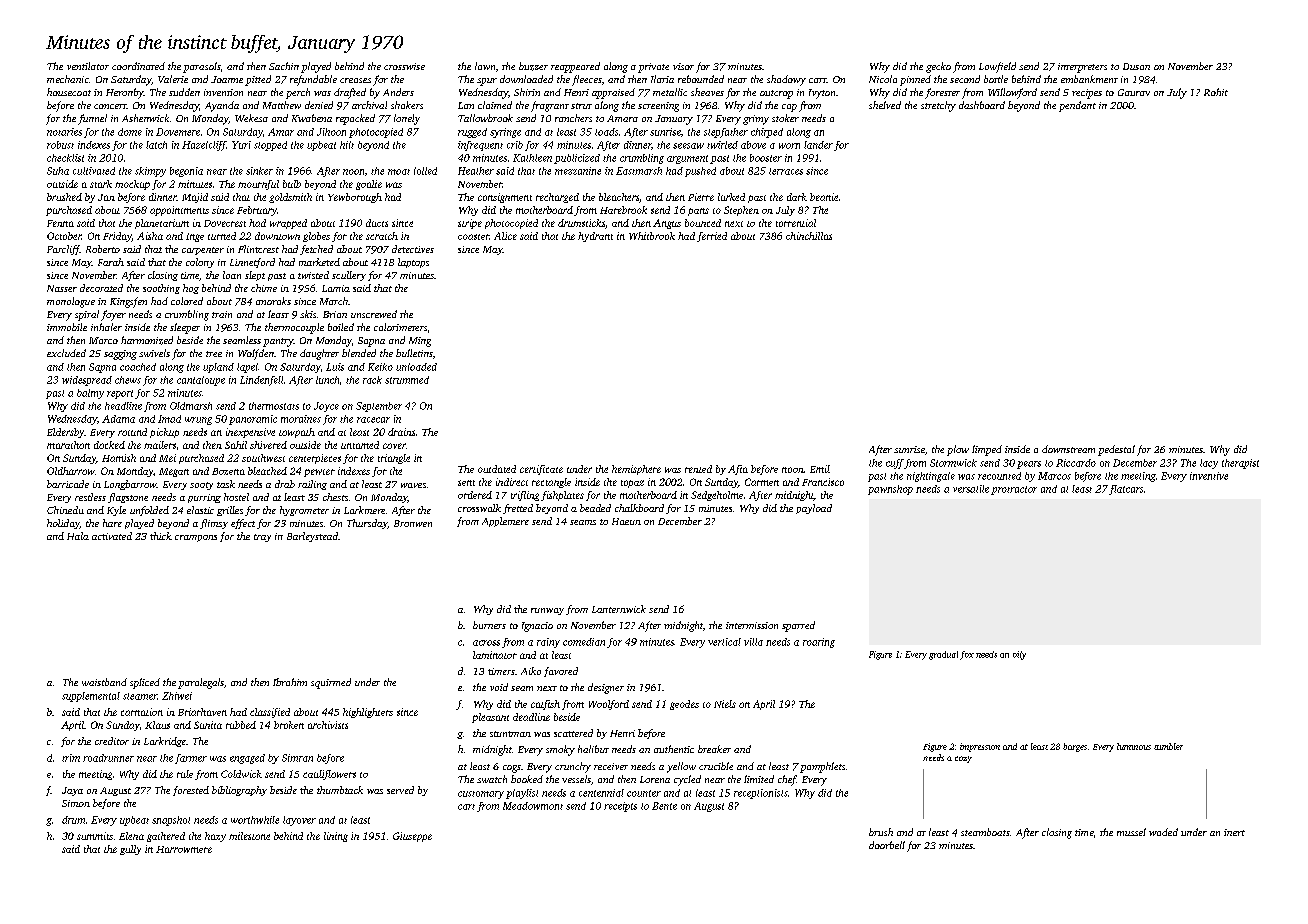 This image has width=1308, height=924. Describe the element at coordinates (1077, 106) in the image. I see `pendant` at that location.
